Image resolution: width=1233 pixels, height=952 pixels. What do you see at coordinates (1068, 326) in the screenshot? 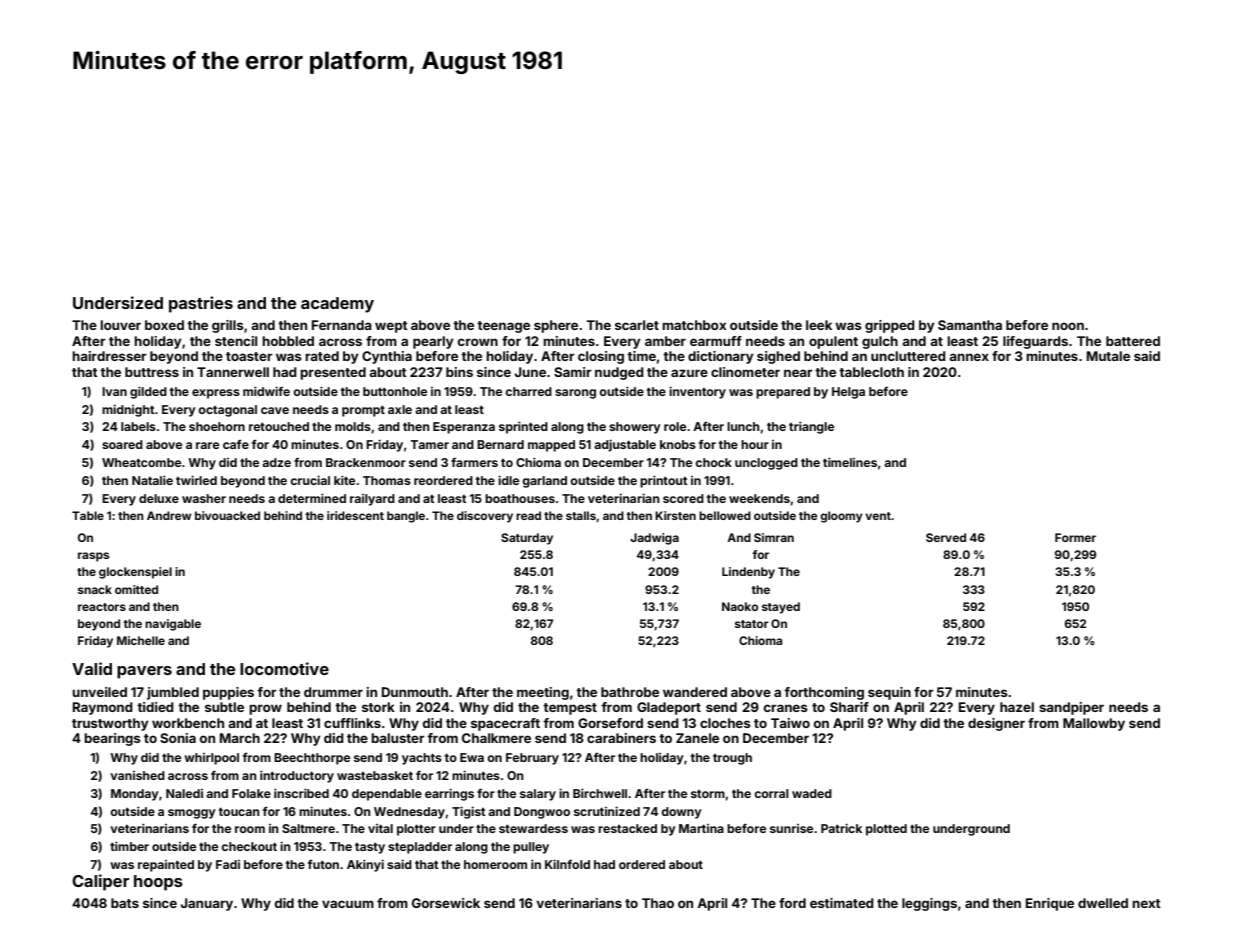
I see `noon` at bounding box center [1068, 326].
